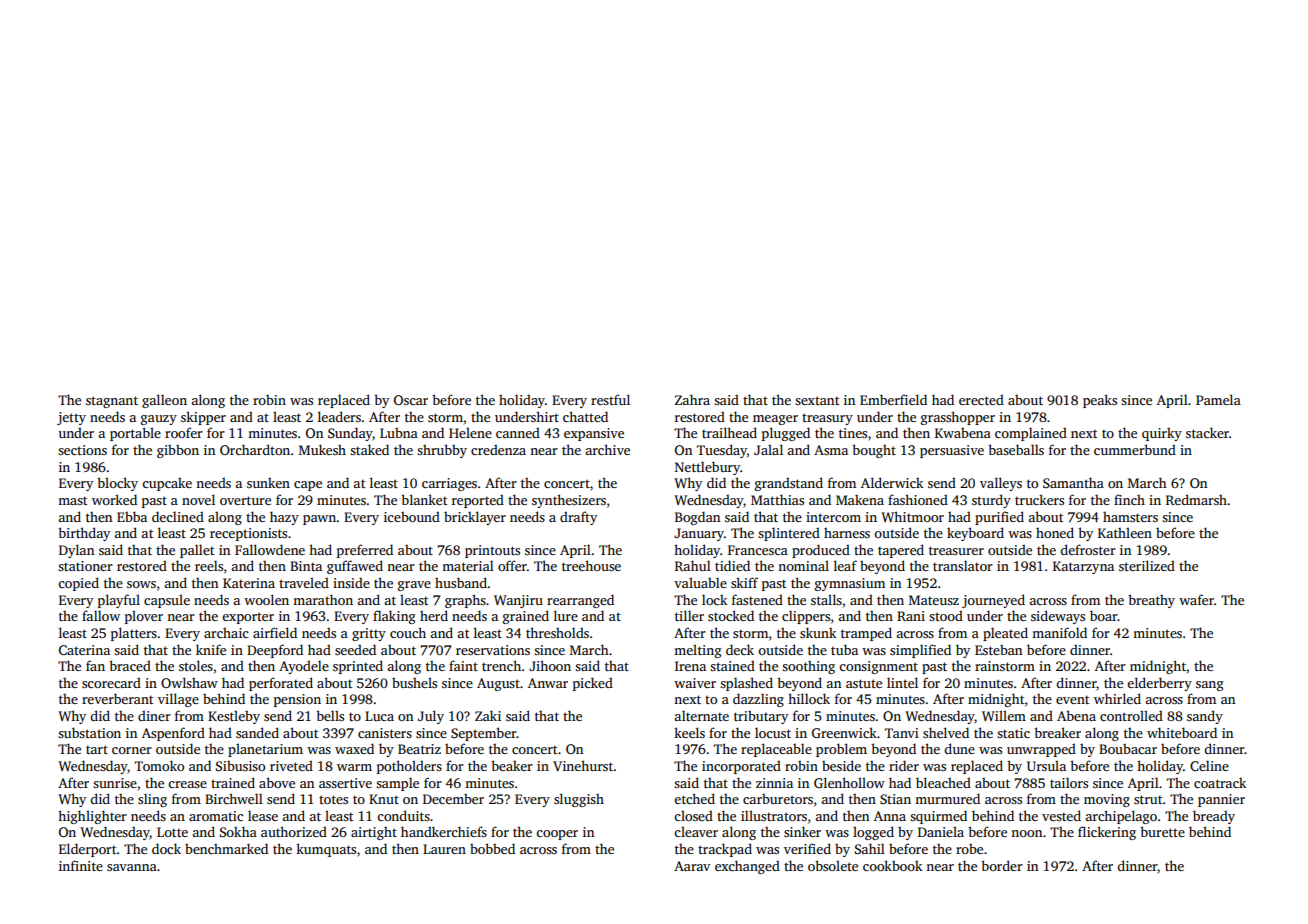 This page has width=1308, height=924. What do you see at coordinates (729, 432) in the page?
I see `trailhead` at bounding box center [729, 432].
